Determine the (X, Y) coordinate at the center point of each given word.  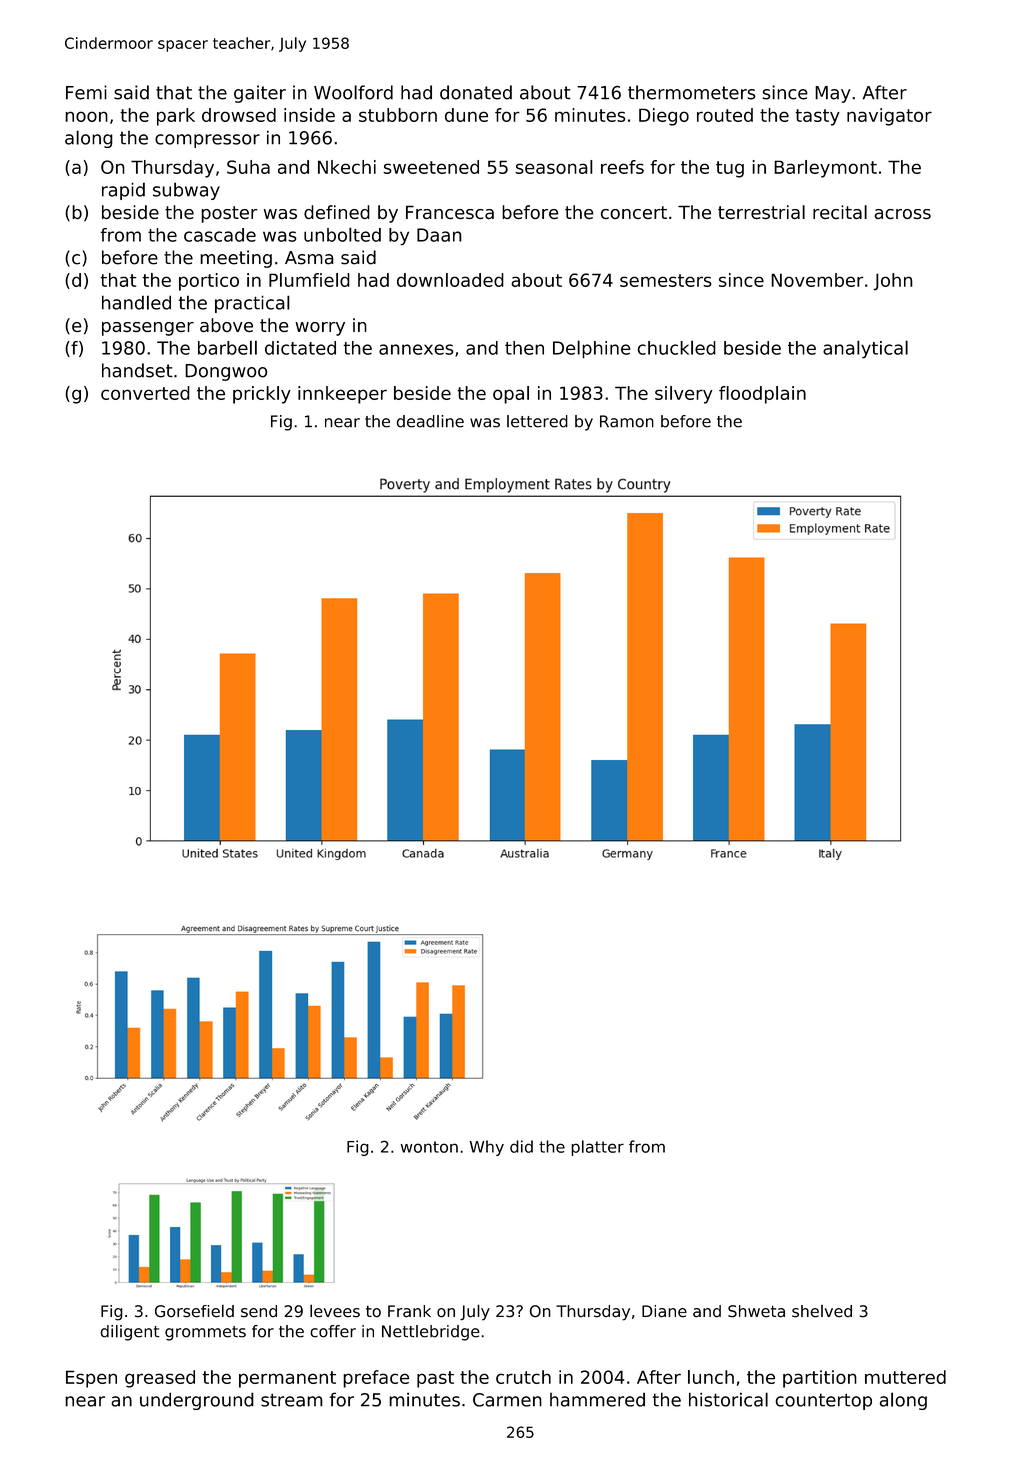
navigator (889, 117)
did (521, 1146)
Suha (248, 167)
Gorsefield (194, 1311)
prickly (262, 395)
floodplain (762, 395)
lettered (537, 421)
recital (840, 212)
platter (597, 1148)
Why (487, 1148)
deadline (430, 421)
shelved (822, 1311)
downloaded (450, 280)
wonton (429, 1147)
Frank (409, 1311)
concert (634, 212)
